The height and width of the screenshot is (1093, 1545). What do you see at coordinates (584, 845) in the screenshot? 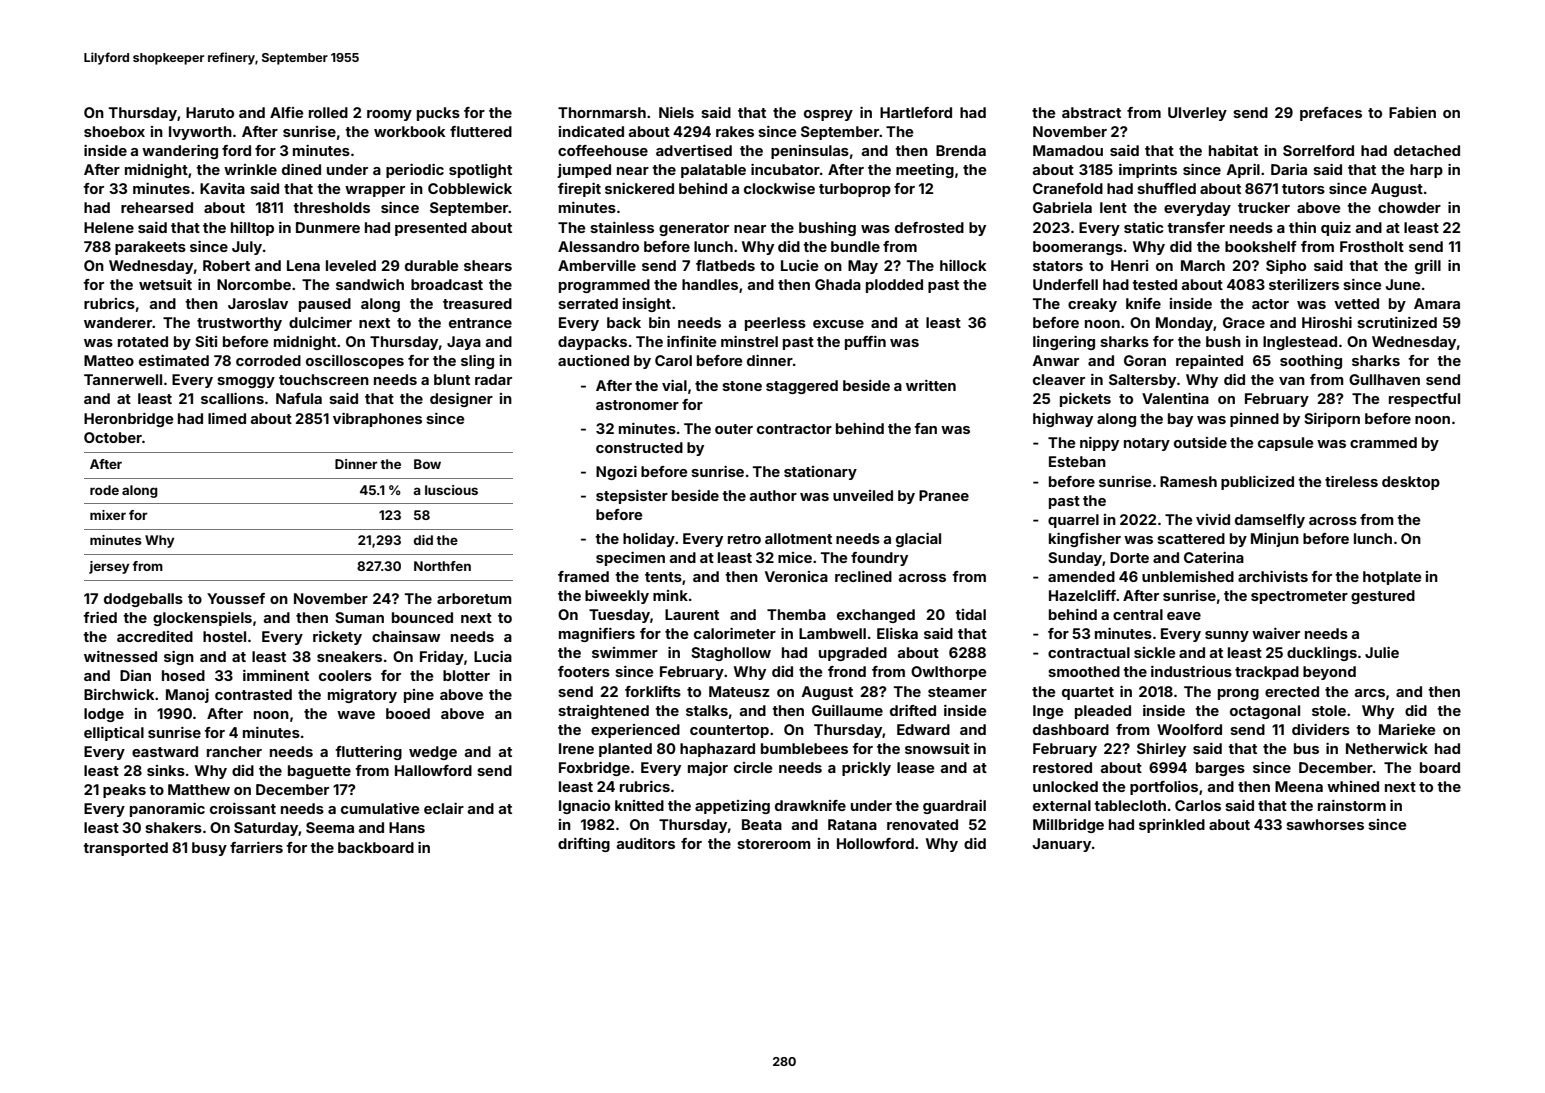
I see `drifting` at bounding box center [584, 845].
